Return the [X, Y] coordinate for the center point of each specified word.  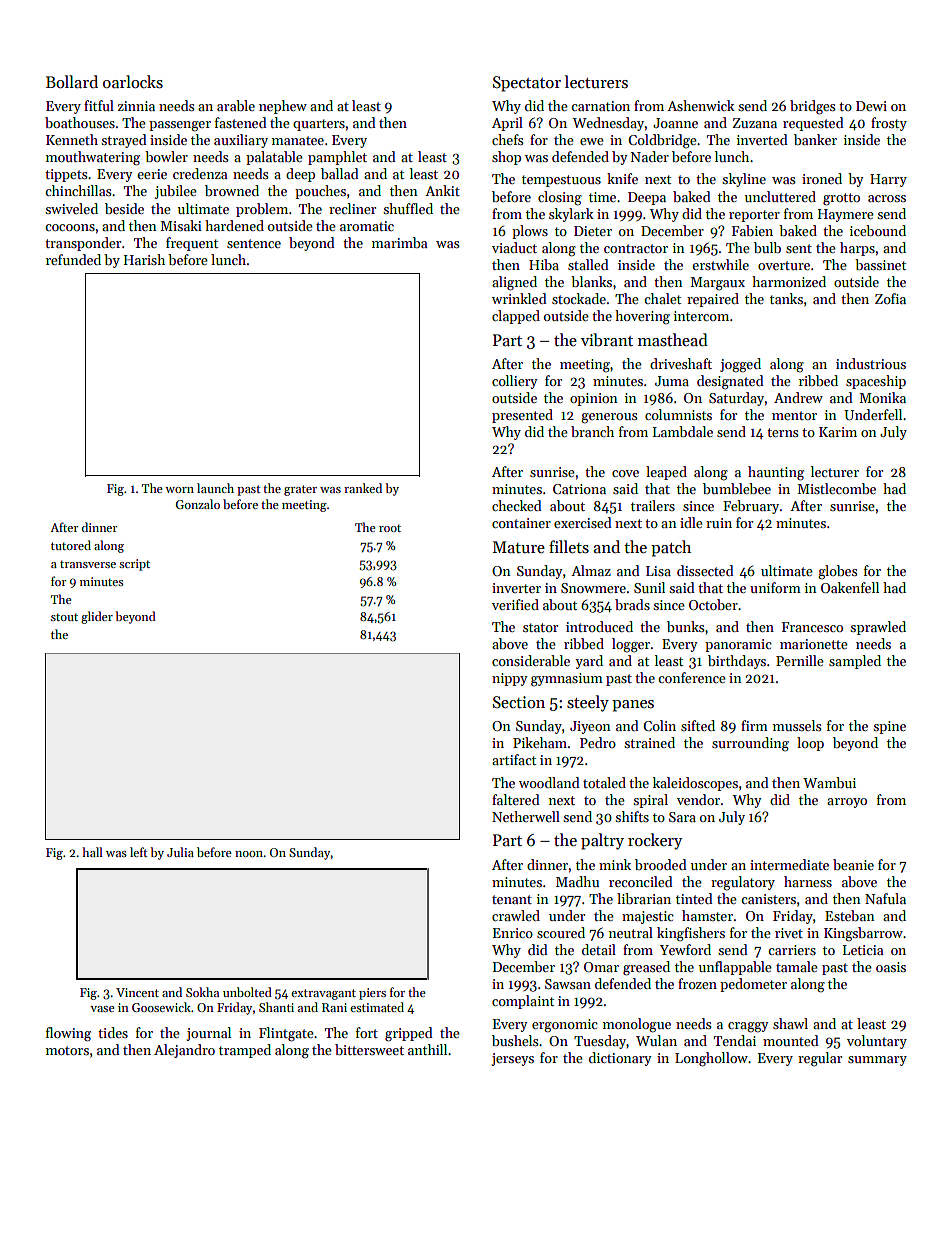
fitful [99, 105]
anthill [427, 1049]
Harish [144, 259]
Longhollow [711, 1059]
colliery [515, 382]
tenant [512, 899]
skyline [744, 180]
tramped [245, 1051]
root [390, 528]
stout [64, 617]
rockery [655, 841]
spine [889, 727]
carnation [600, 106]
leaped [666, 473]
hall [92, 852]
